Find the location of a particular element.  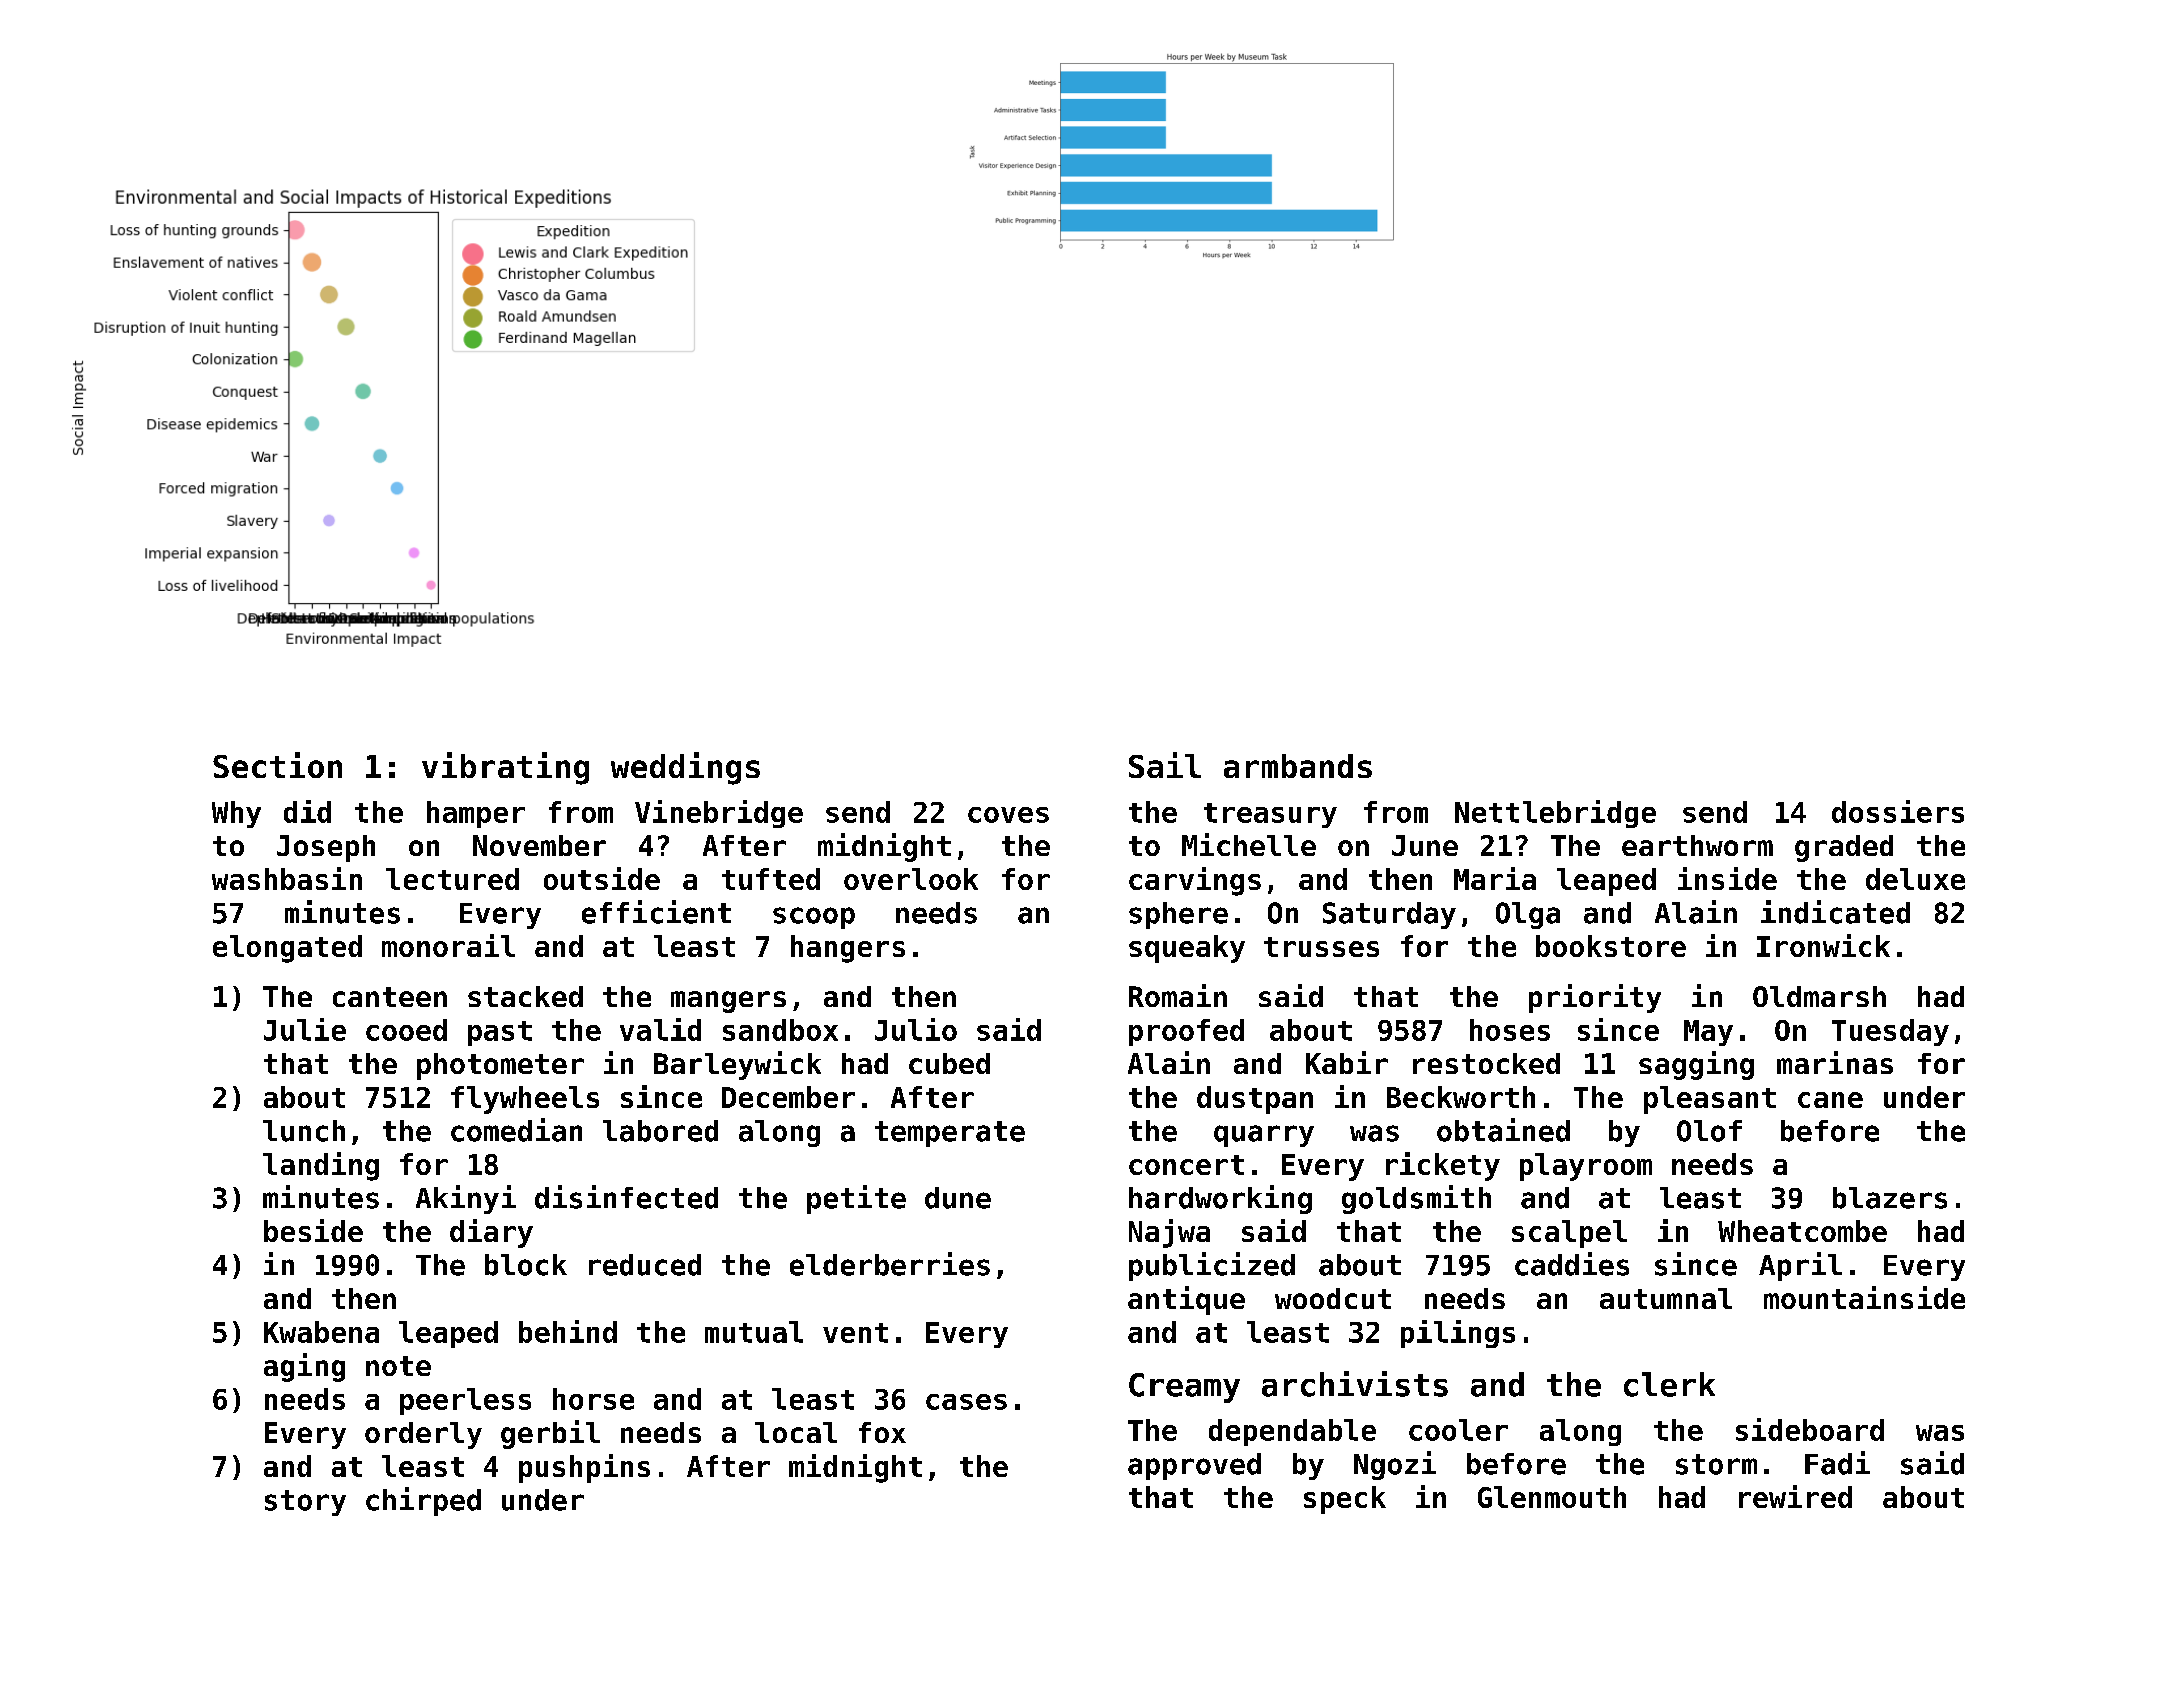

earthworm is located at coordinates (1697, 845).
